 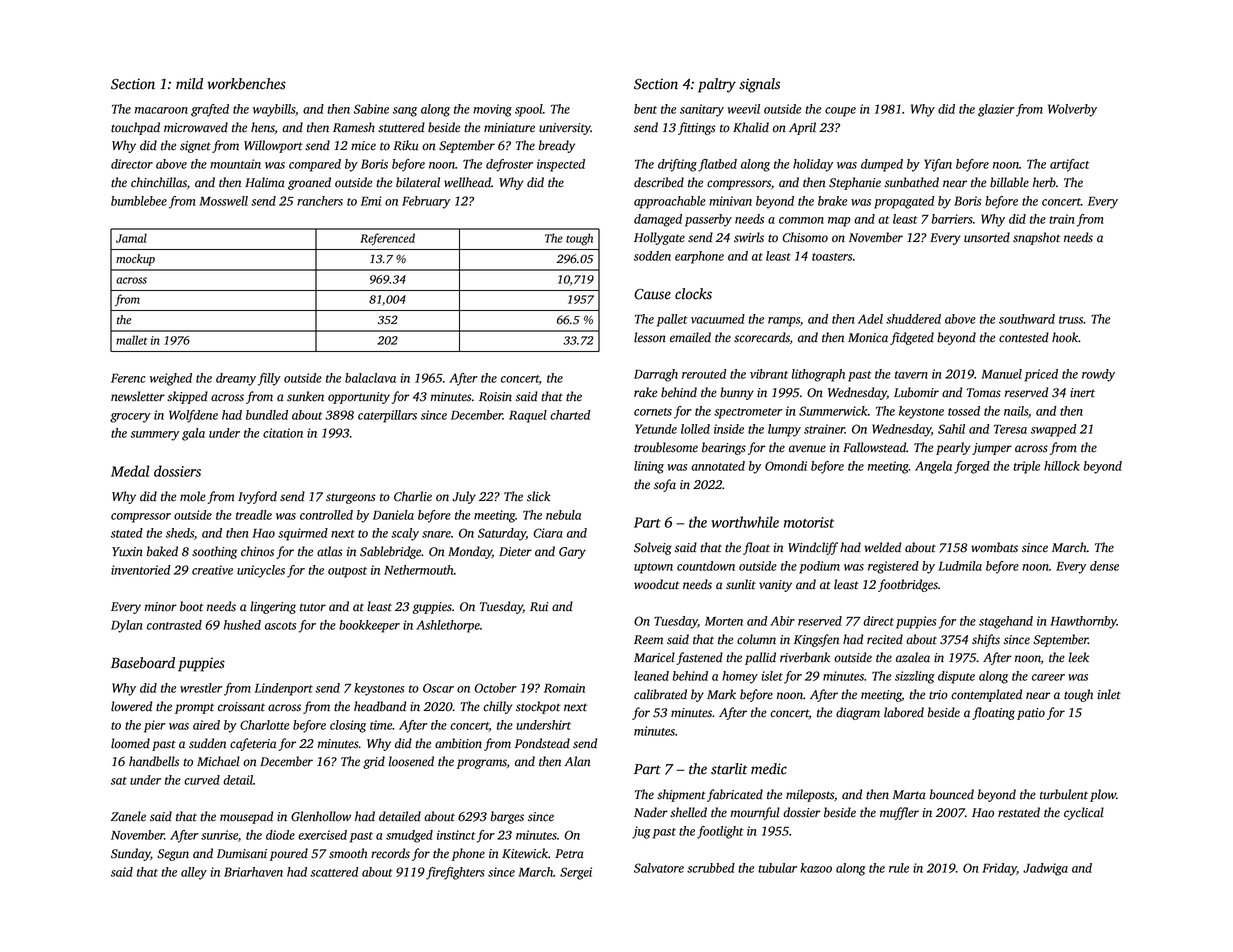 I want to click on glazier, so click(x=996, y=110).
